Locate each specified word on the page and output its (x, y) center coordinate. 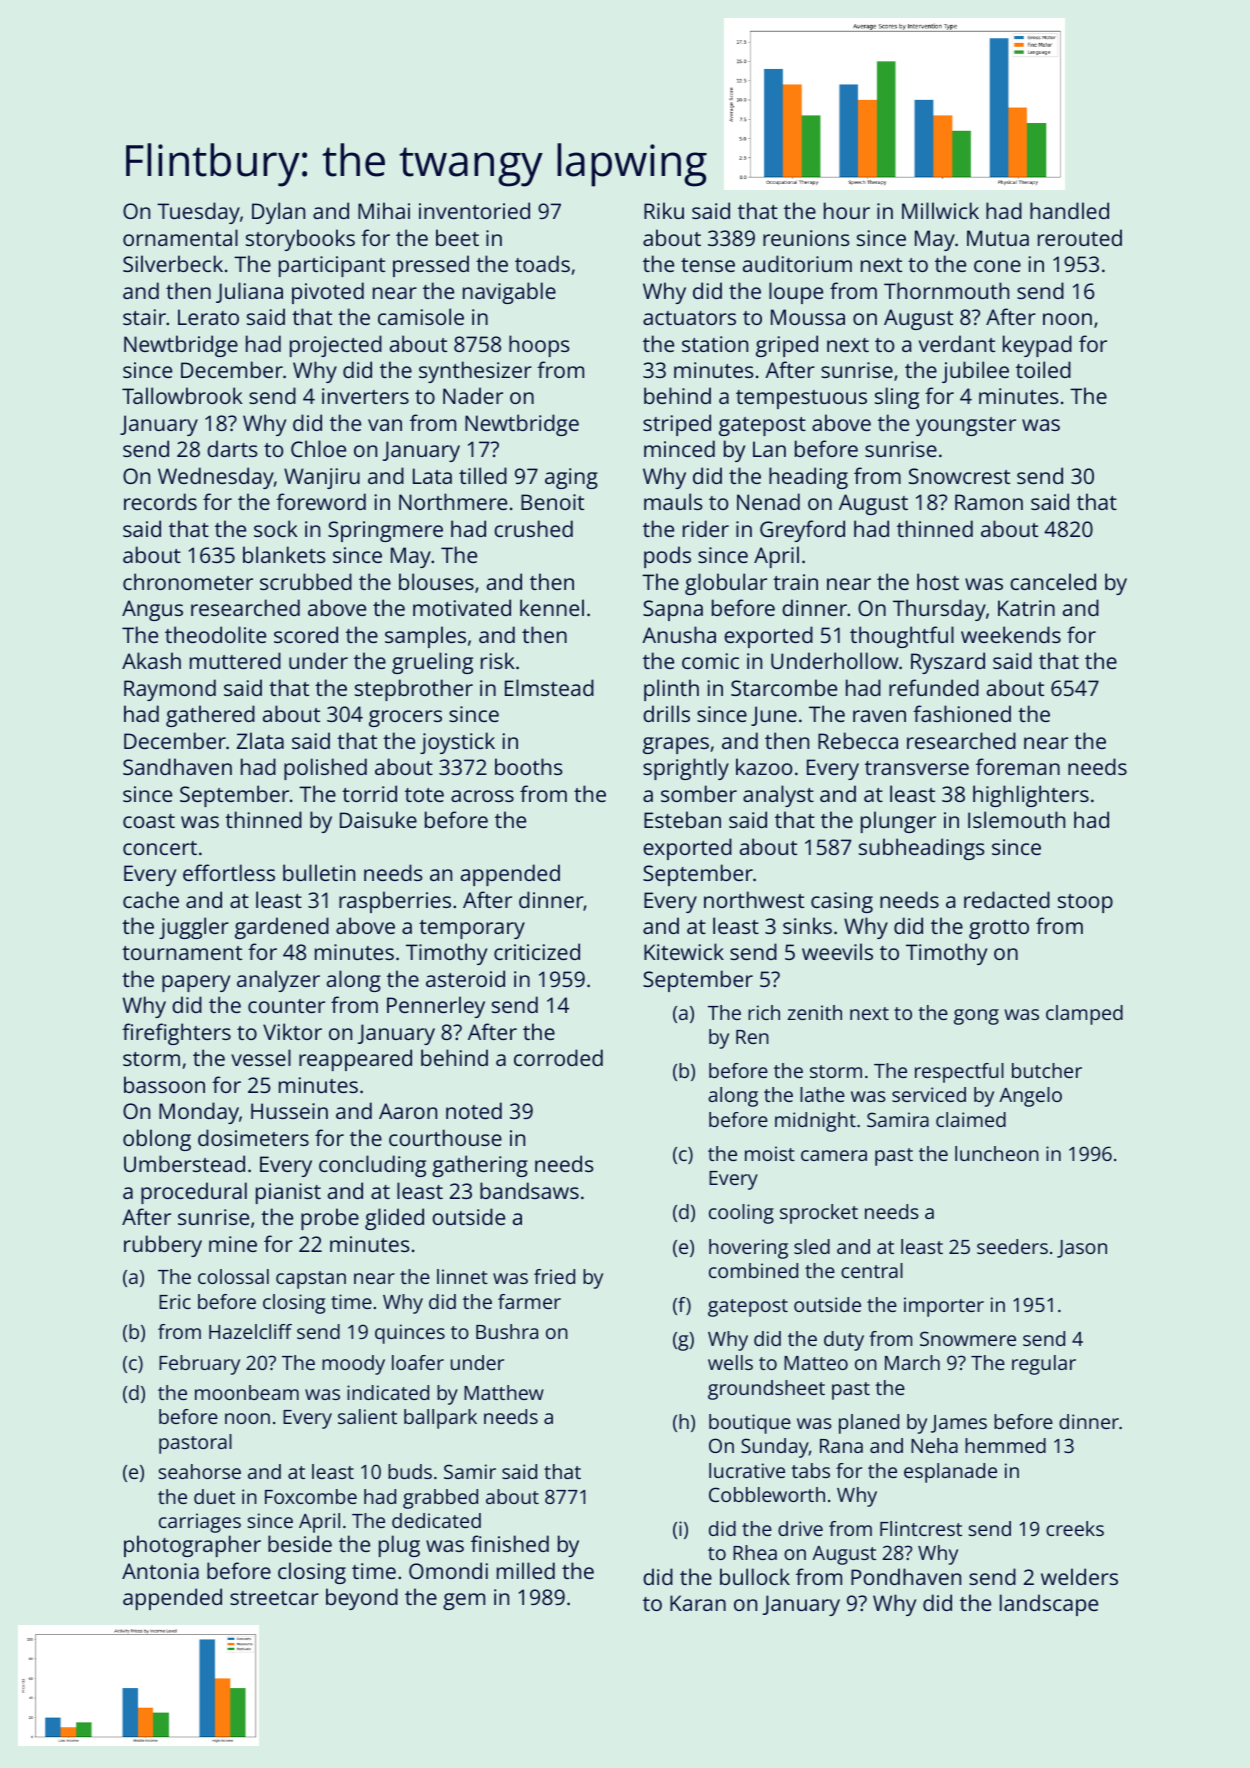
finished (510, 1543)
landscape (1049, 1605)
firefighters (176, 1034)
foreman (1018, 766)
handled (1069, 210)
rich (764, 1012)
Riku (664, 210)
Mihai (384, 210)
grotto (999, 929)
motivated (462, 607)
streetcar (274, 1598)
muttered (235, 660)
